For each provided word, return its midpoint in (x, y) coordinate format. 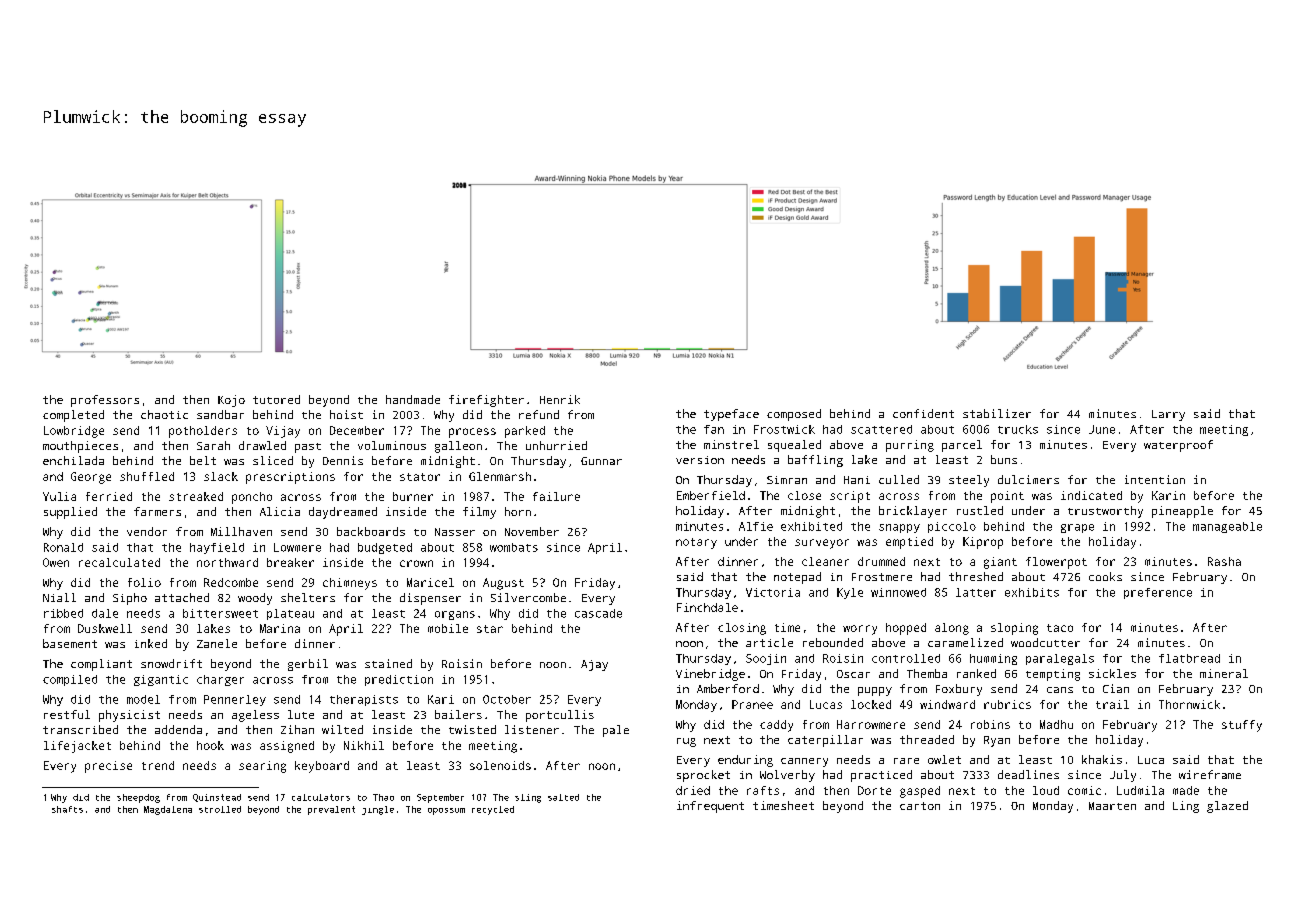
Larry (1168, 415)
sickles (1112, 673)
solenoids (500, 765)
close (804, 495)
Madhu (1056, 724)
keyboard (322, 767)
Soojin (766, 659)
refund (539, 414)
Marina (280, 628)
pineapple (1182, 512)
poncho (252, 498)
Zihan (297, 729)
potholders (203, 432)
